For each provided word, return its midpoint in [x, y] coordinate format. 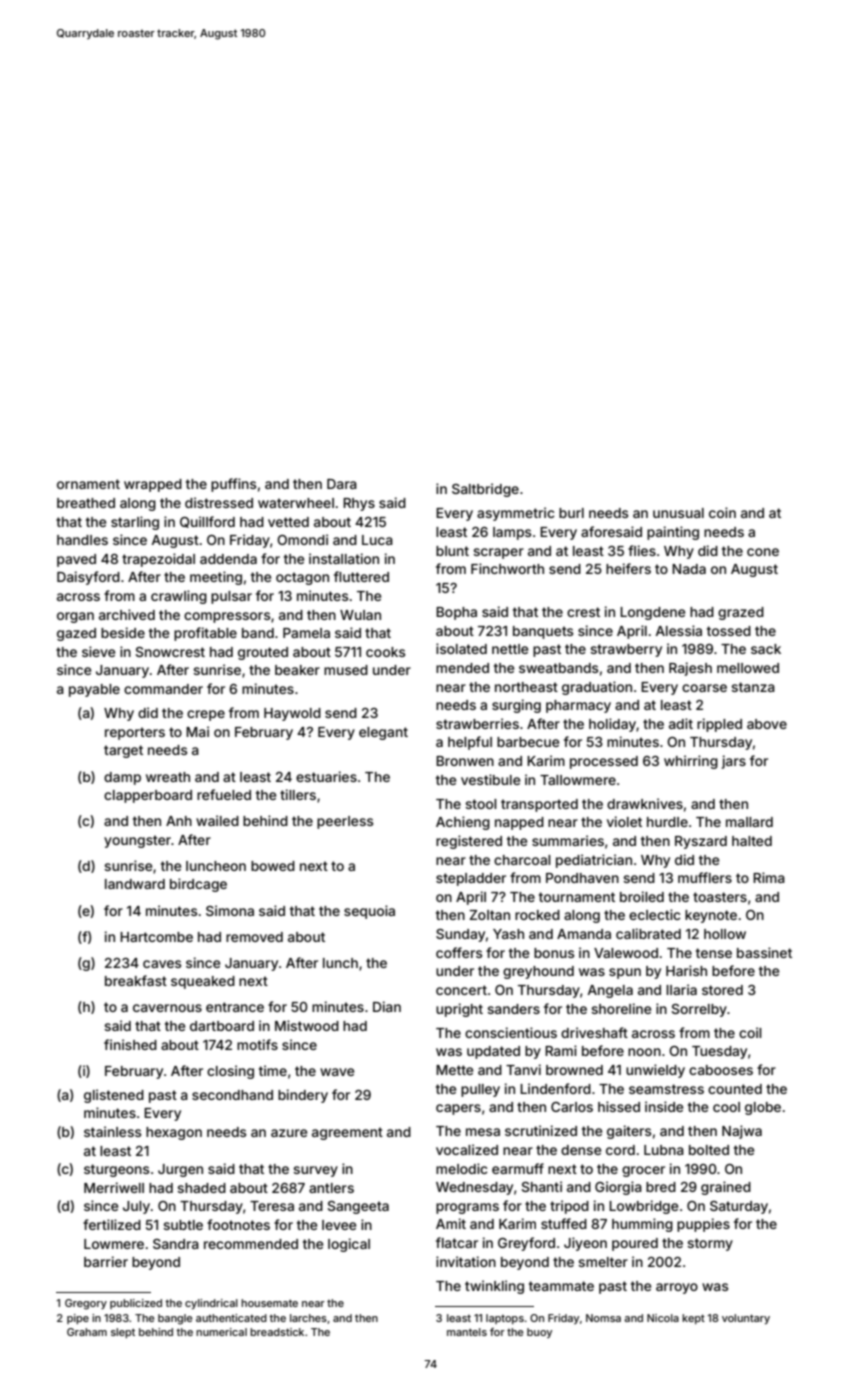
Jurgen [180, 1170]
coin [722, 512]
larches [308, 1318]
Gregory [86, 1304]
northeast [526, 687]
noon [644, 1052]
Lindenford [555, 1088]
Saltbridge [485, 490]
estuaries [326, 776]
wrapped [153, 485]
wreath [168, 777]
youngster [137, 841]
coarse [704, 688]
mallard [749, 822]
